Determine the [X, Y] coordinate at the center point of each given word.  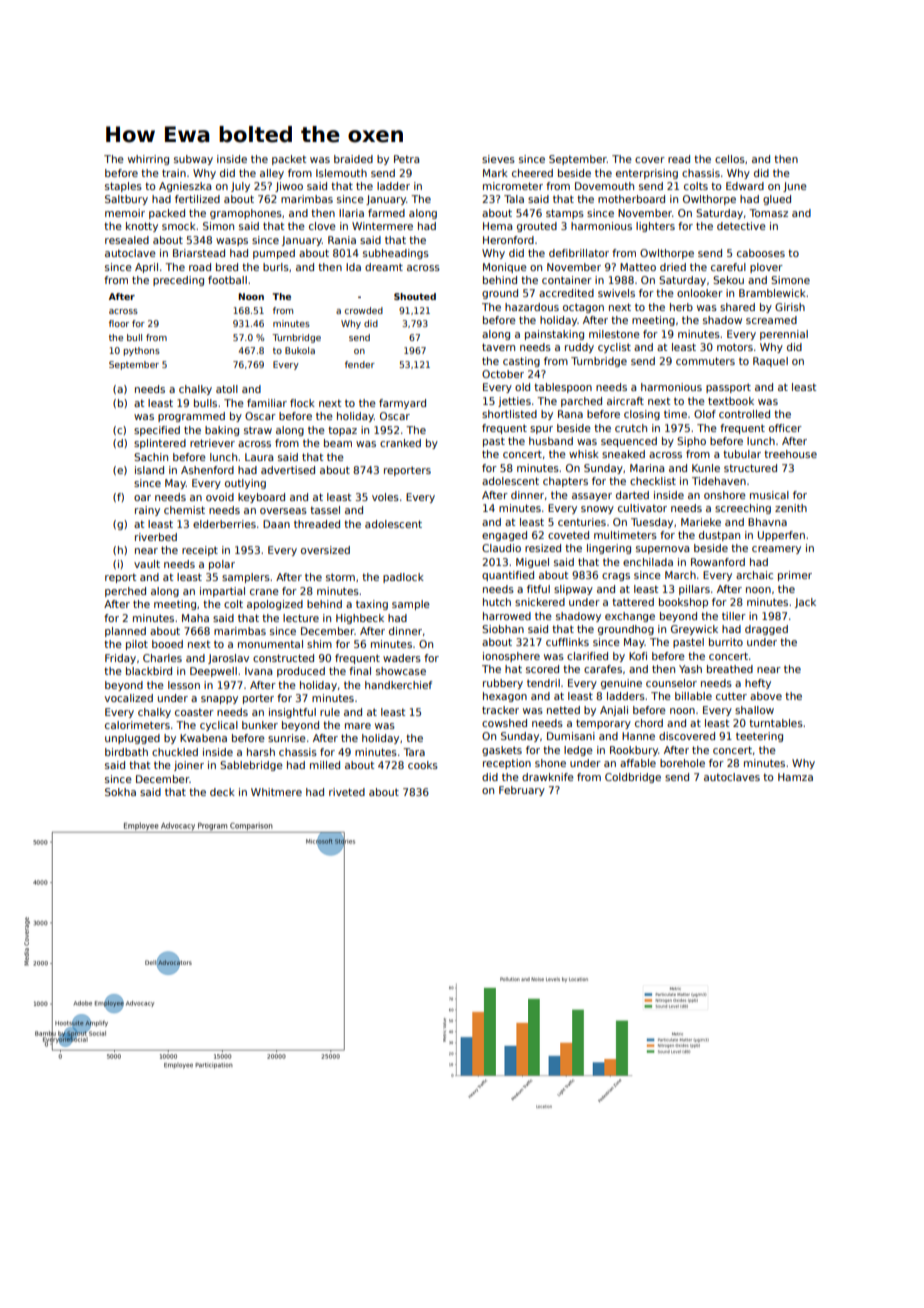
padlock [403, 578]
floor [119, 323]
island [149, 470]
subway [193, 160]
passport [728, 388]
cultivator [642, 508]
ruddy [579, 348]
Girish [790, 307]
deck [222, 792]
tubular [742, 454]
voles [385, 497]
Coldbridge [633, 778]
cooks [423, 765]
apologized [275, 605]
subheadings [396, 254]
